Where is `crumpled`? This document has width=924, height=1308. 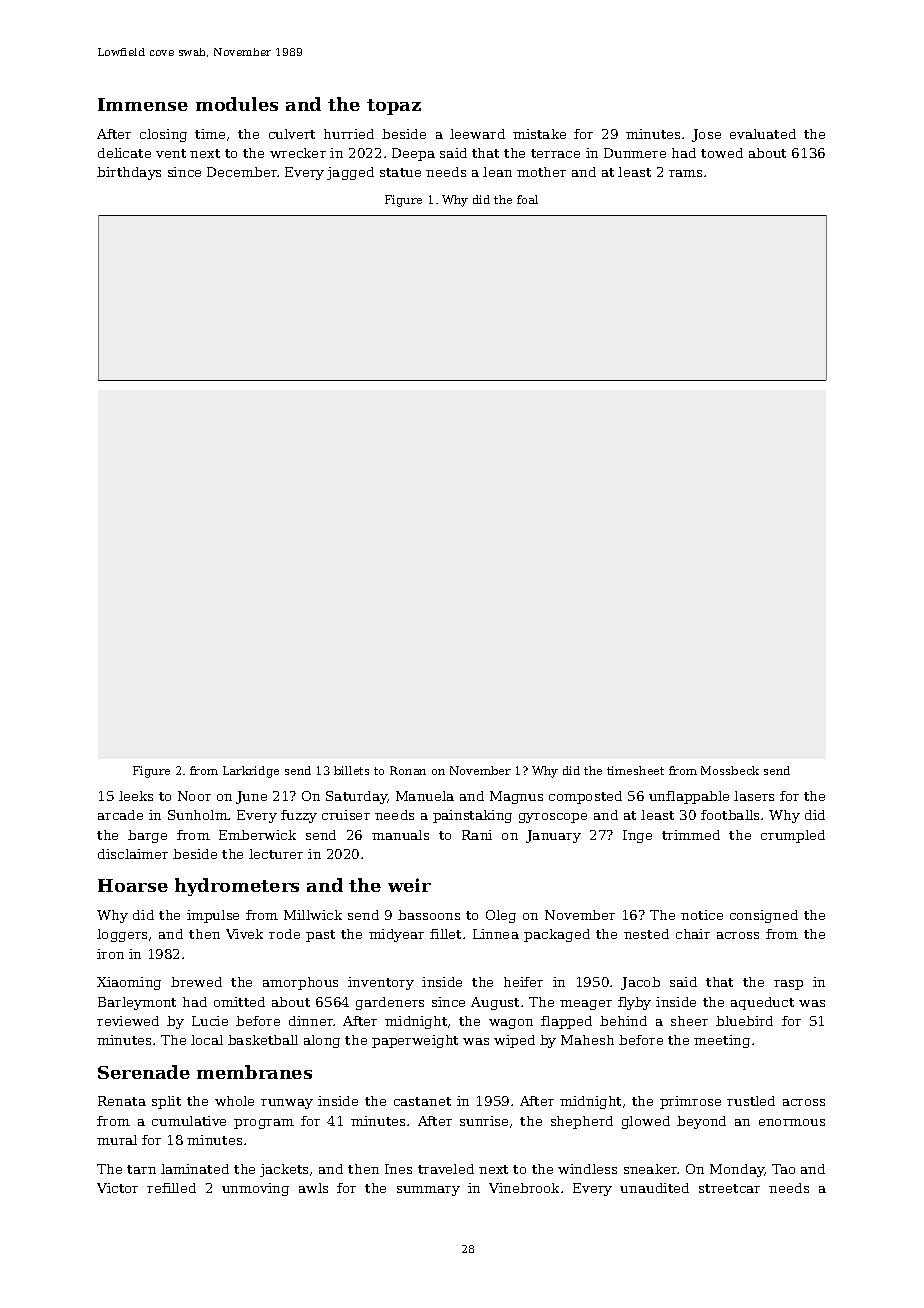 crumpled is located at coordinates (793, 836).
